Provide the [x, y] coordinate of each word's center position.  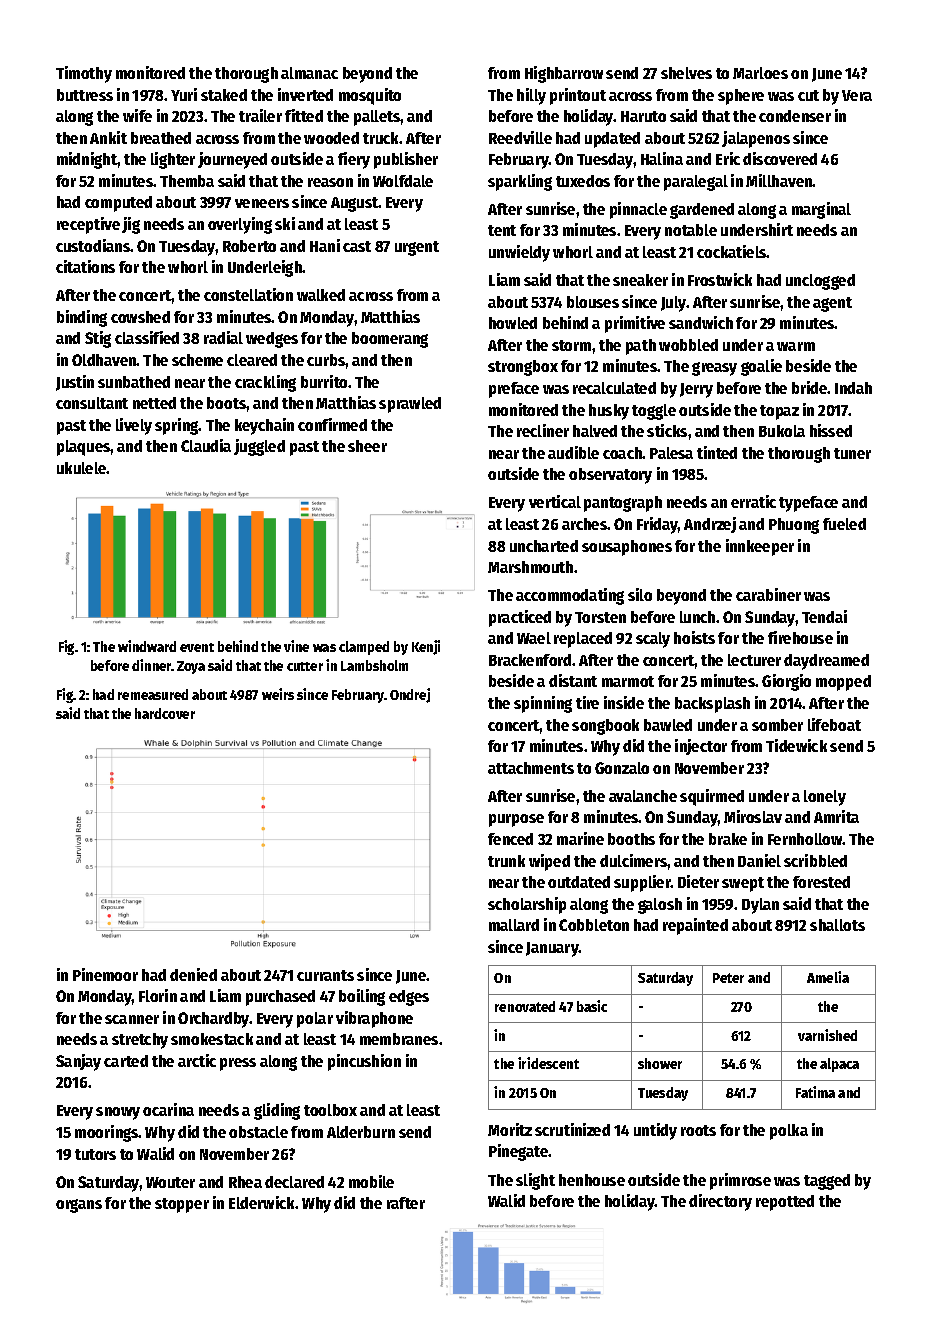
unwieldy [519, 253]
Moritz [510, 1129]
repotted [785, 1203]
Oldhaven [104, 360]
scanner [132, 1019]
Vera [857, 95]
